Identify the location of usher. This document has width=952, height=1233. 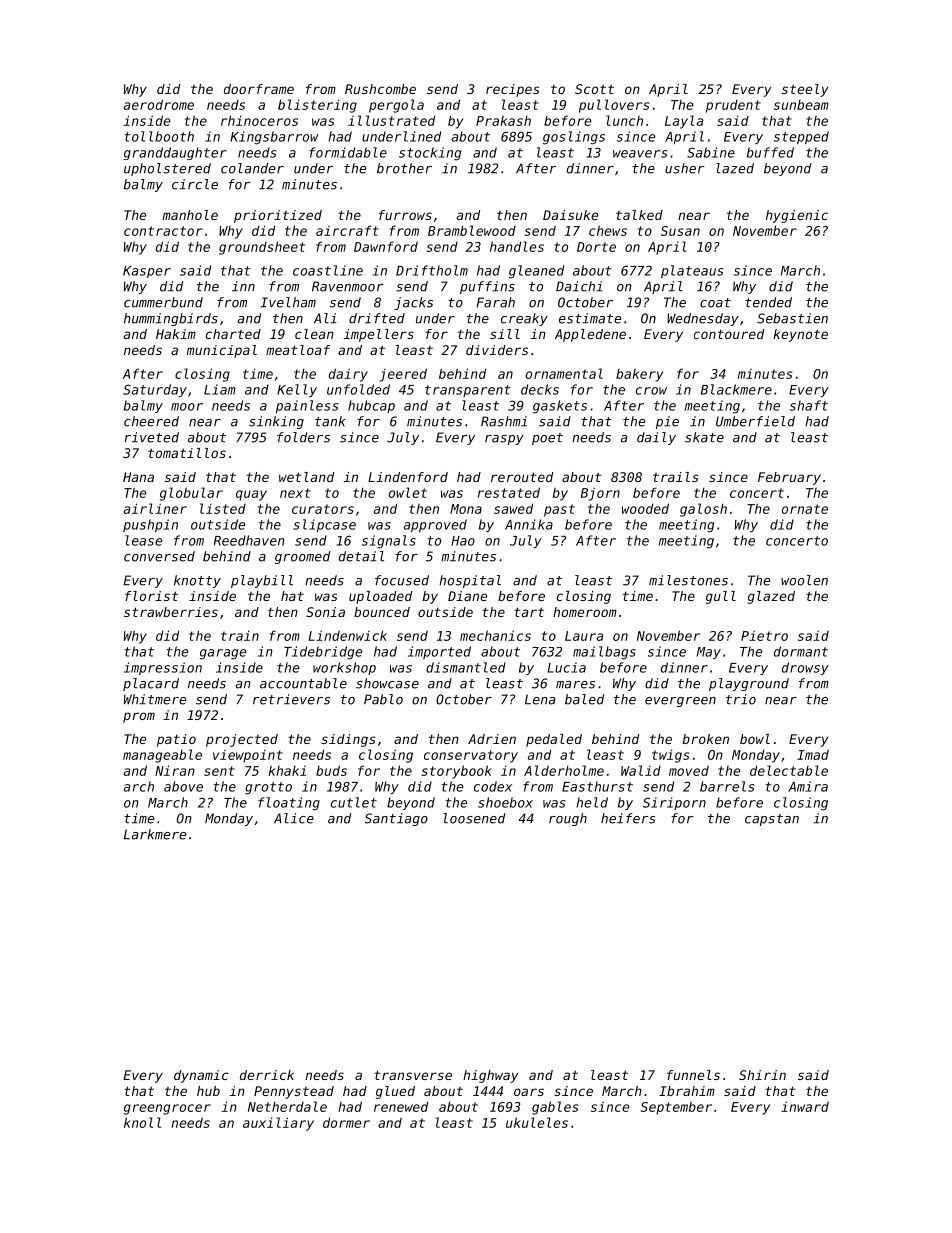
(685, 168).
